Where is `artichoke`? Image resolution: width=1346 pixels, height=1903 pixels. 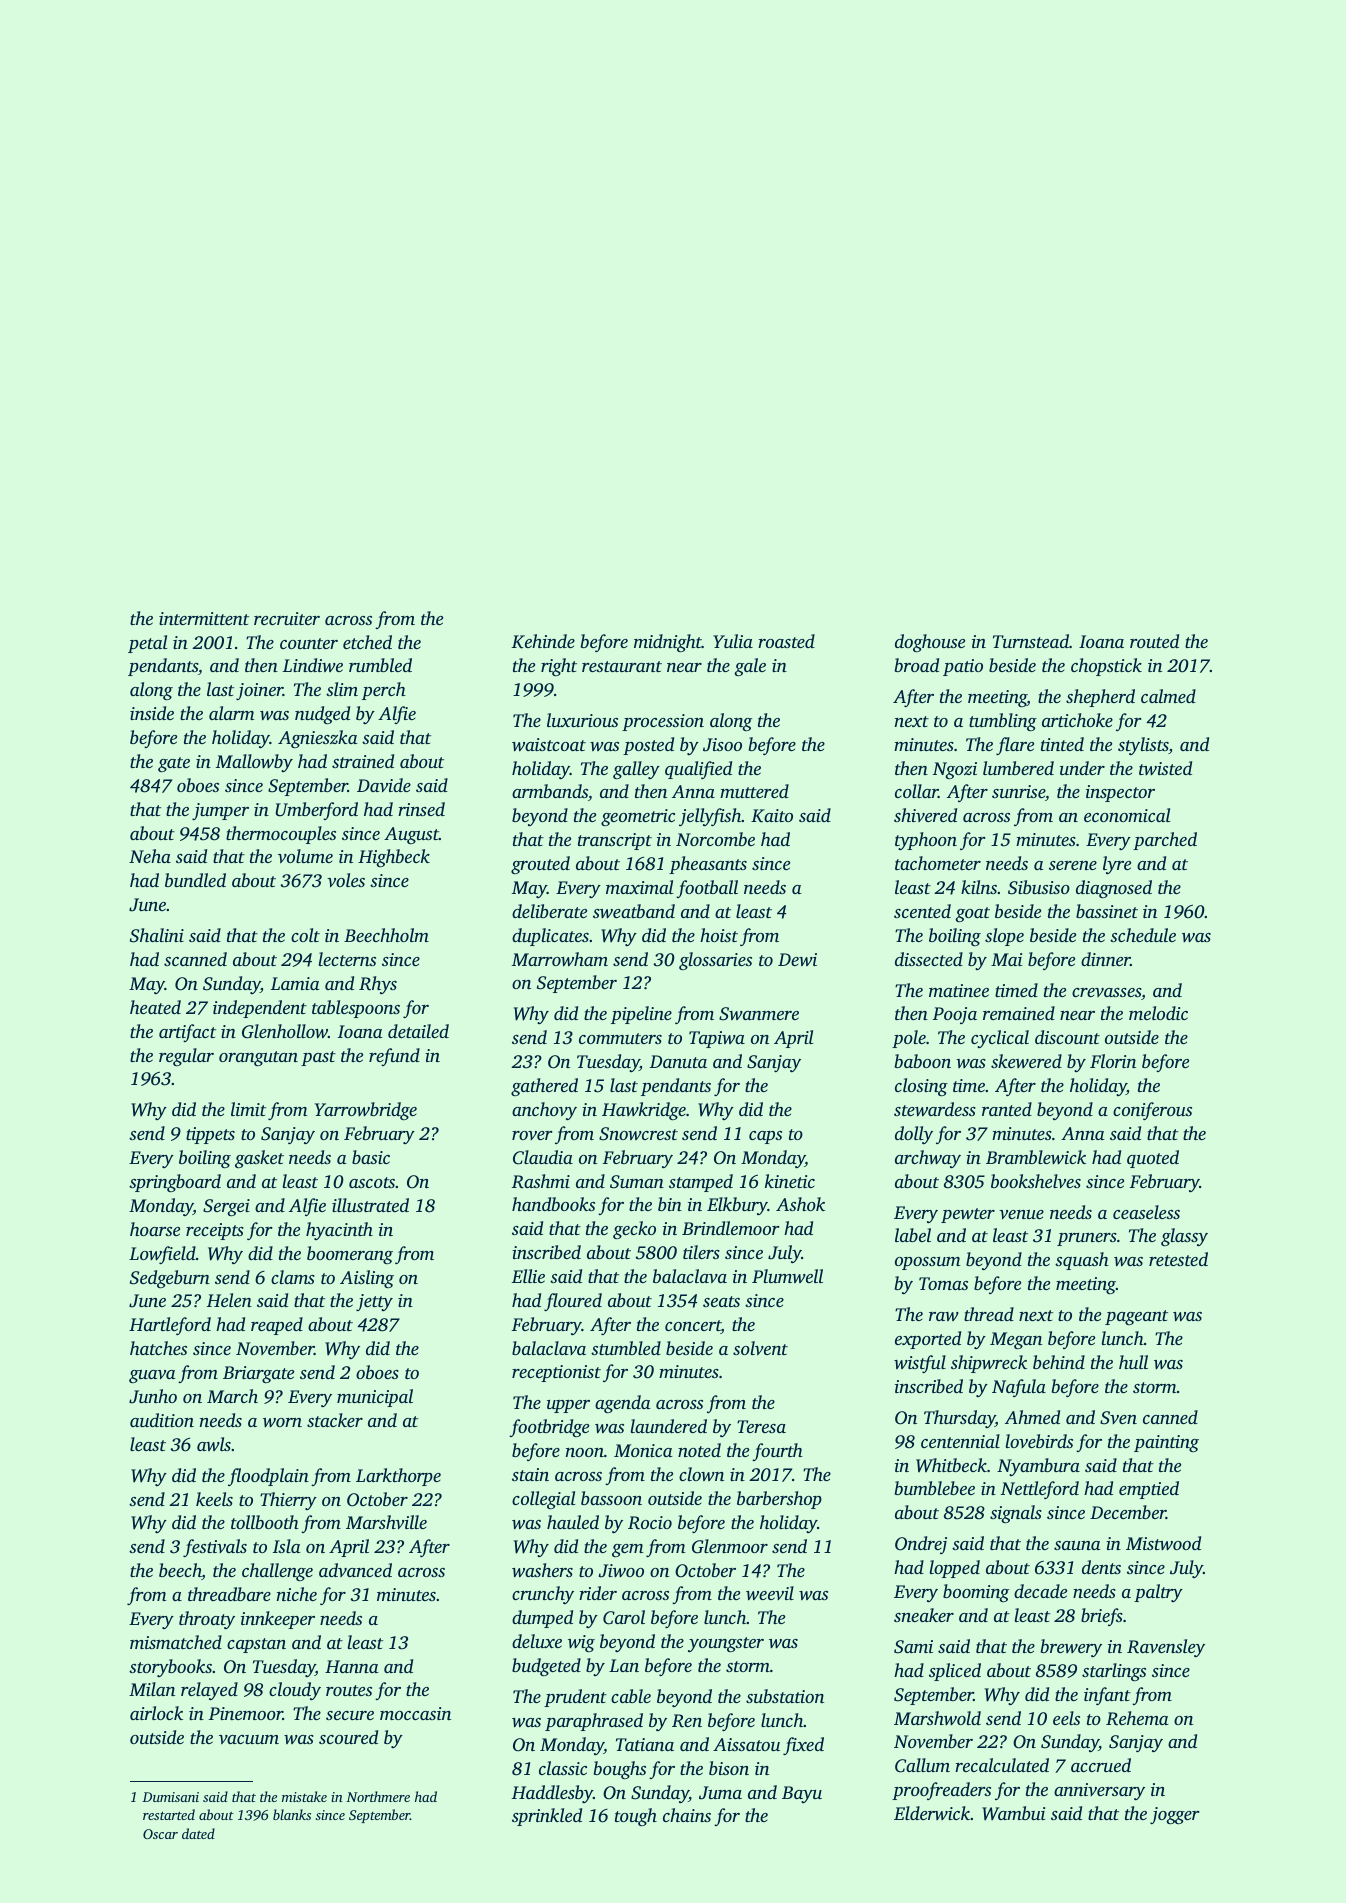
artichoke is located at coordinates (1077, 720).
